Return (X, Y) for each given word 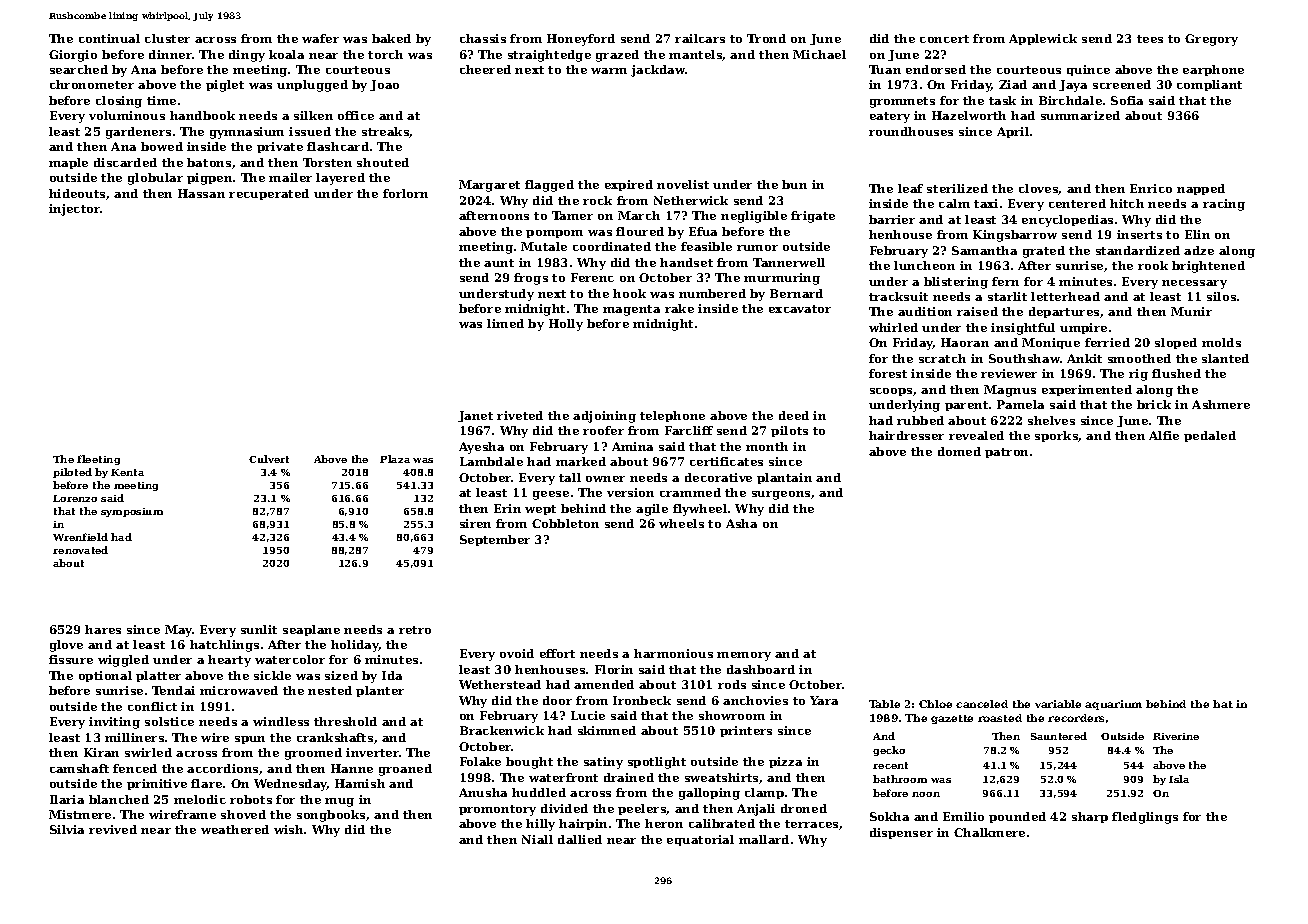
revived (113, 829)
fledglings (1145, 818)
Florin (614, 669)
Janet (475, 416)
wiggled (123, 661)
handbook (202, 115)
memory (744, 656)
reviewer (1009, 373)
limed (505, 323)
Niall (537, 839)
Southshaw (1024, 358)
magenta (631, 310)
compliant (1209, 85)
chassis (483, 38)
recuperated (269, 194)
